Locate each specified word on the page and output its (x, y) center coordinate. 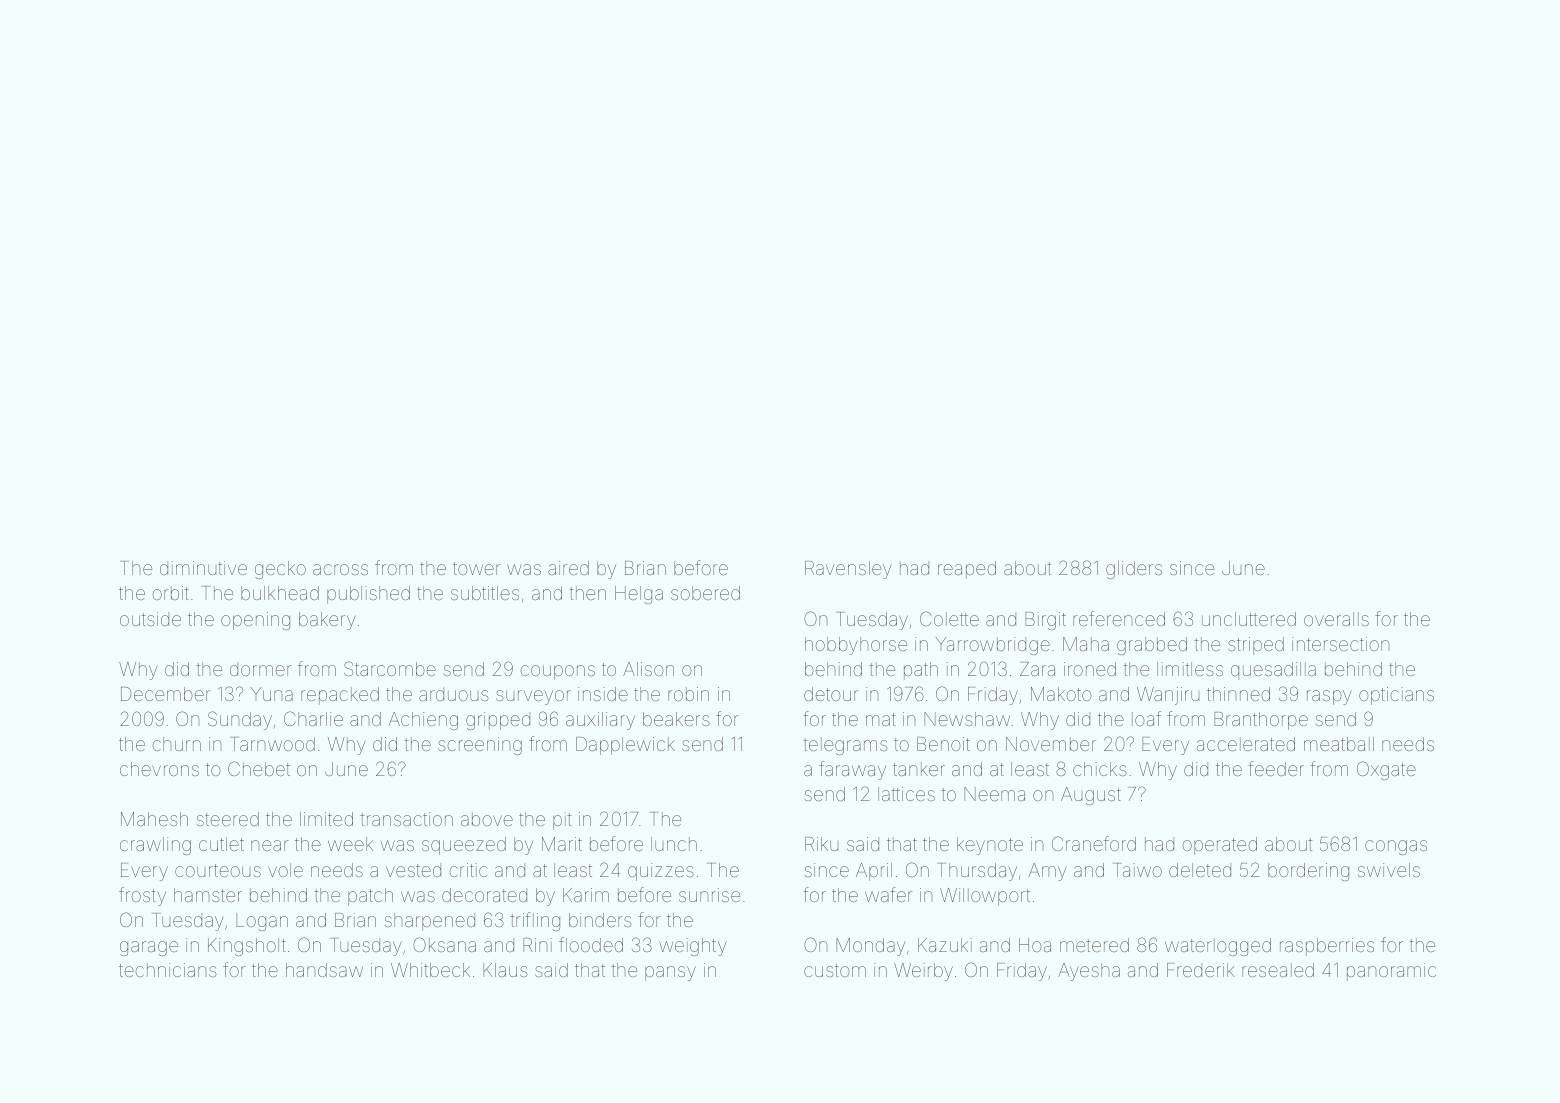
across (340, 569)
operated (1219, 846)
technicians (168, 970)
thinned (1238, 694)
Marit (562, 844)
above (487, 819)
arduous (454, 694)
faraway (852, 770)
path (921, 671)
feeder (1276, 768)
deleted (1200, 870)
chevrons (159, 769)
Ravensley (848, 570)
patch (370, 897)
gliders (1134, 570)
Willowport (985, 897)
